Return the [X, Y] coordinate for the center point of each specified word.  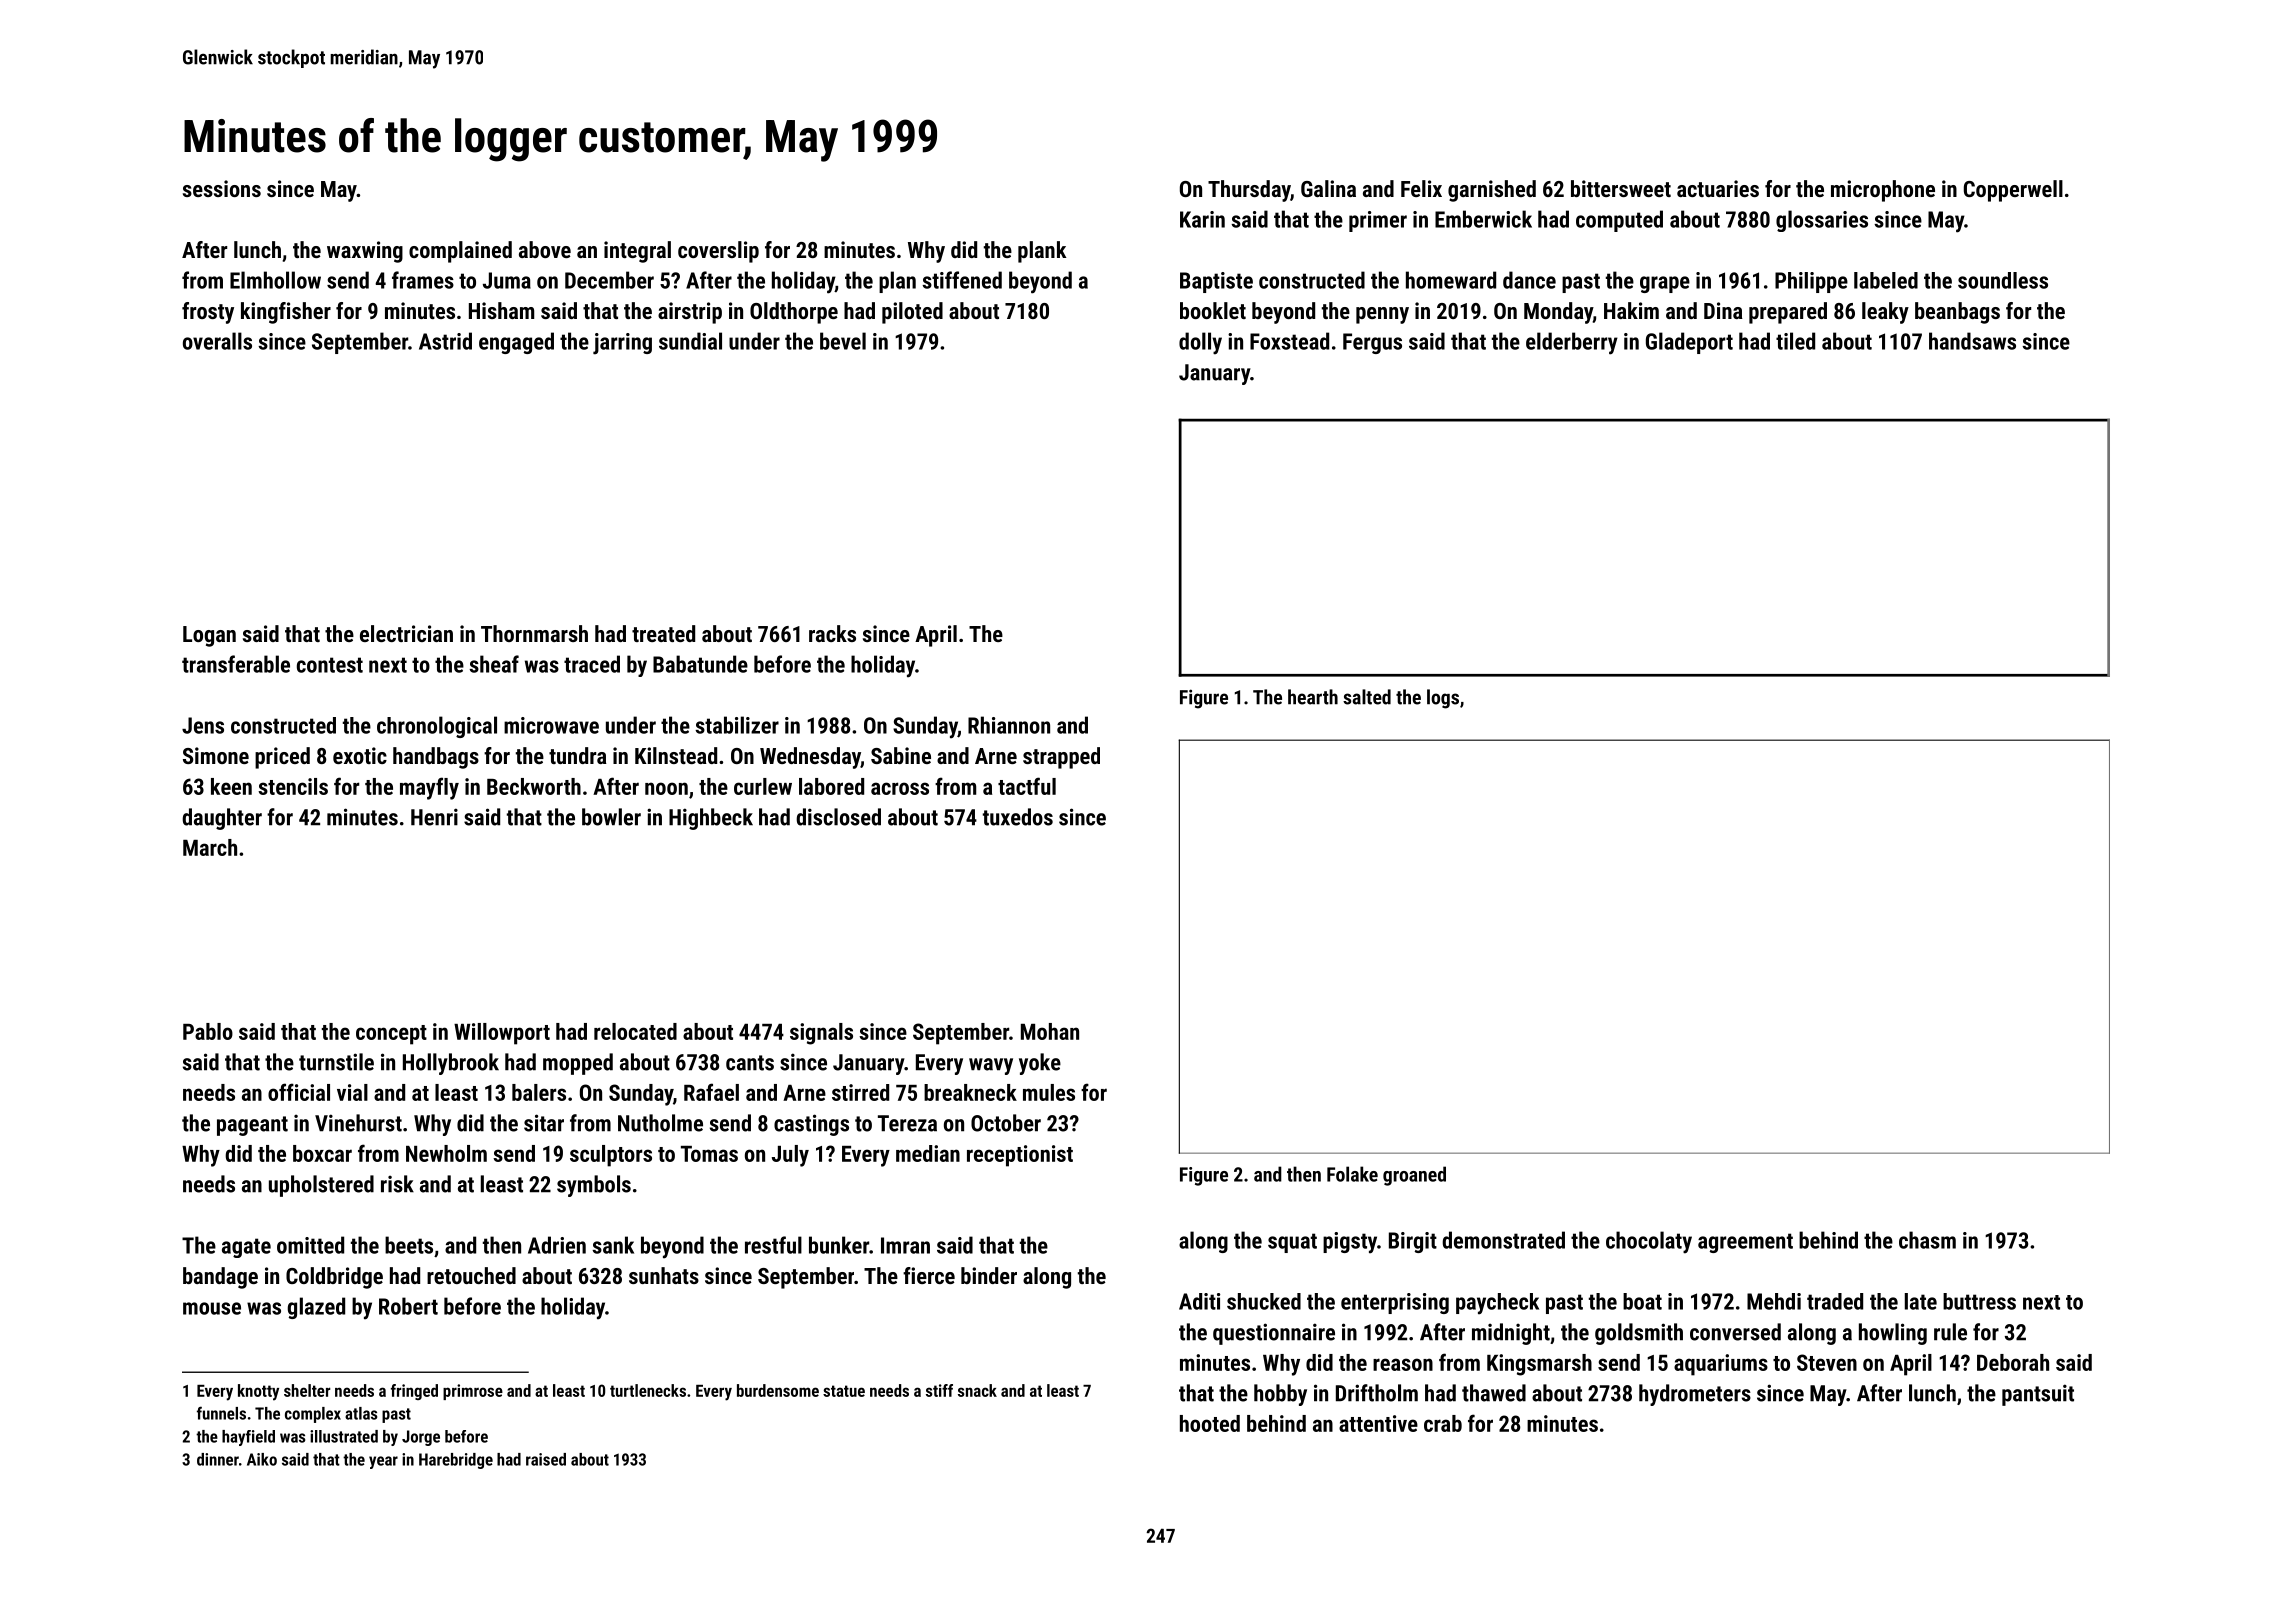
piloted [912, 313]
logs [1443, 699]
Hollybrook [451, 1064]
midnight [1511, 1334]
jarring [622, 344]
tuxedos [1018, 817]
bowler [611, 817]
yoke [1040, 1064]
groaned [1414, 1176]
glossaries [1822, 221]
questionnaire [1274, 1334]
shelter [307, 1390]
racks [832, 633]
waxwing [365, 252]
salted [1367, 697]
